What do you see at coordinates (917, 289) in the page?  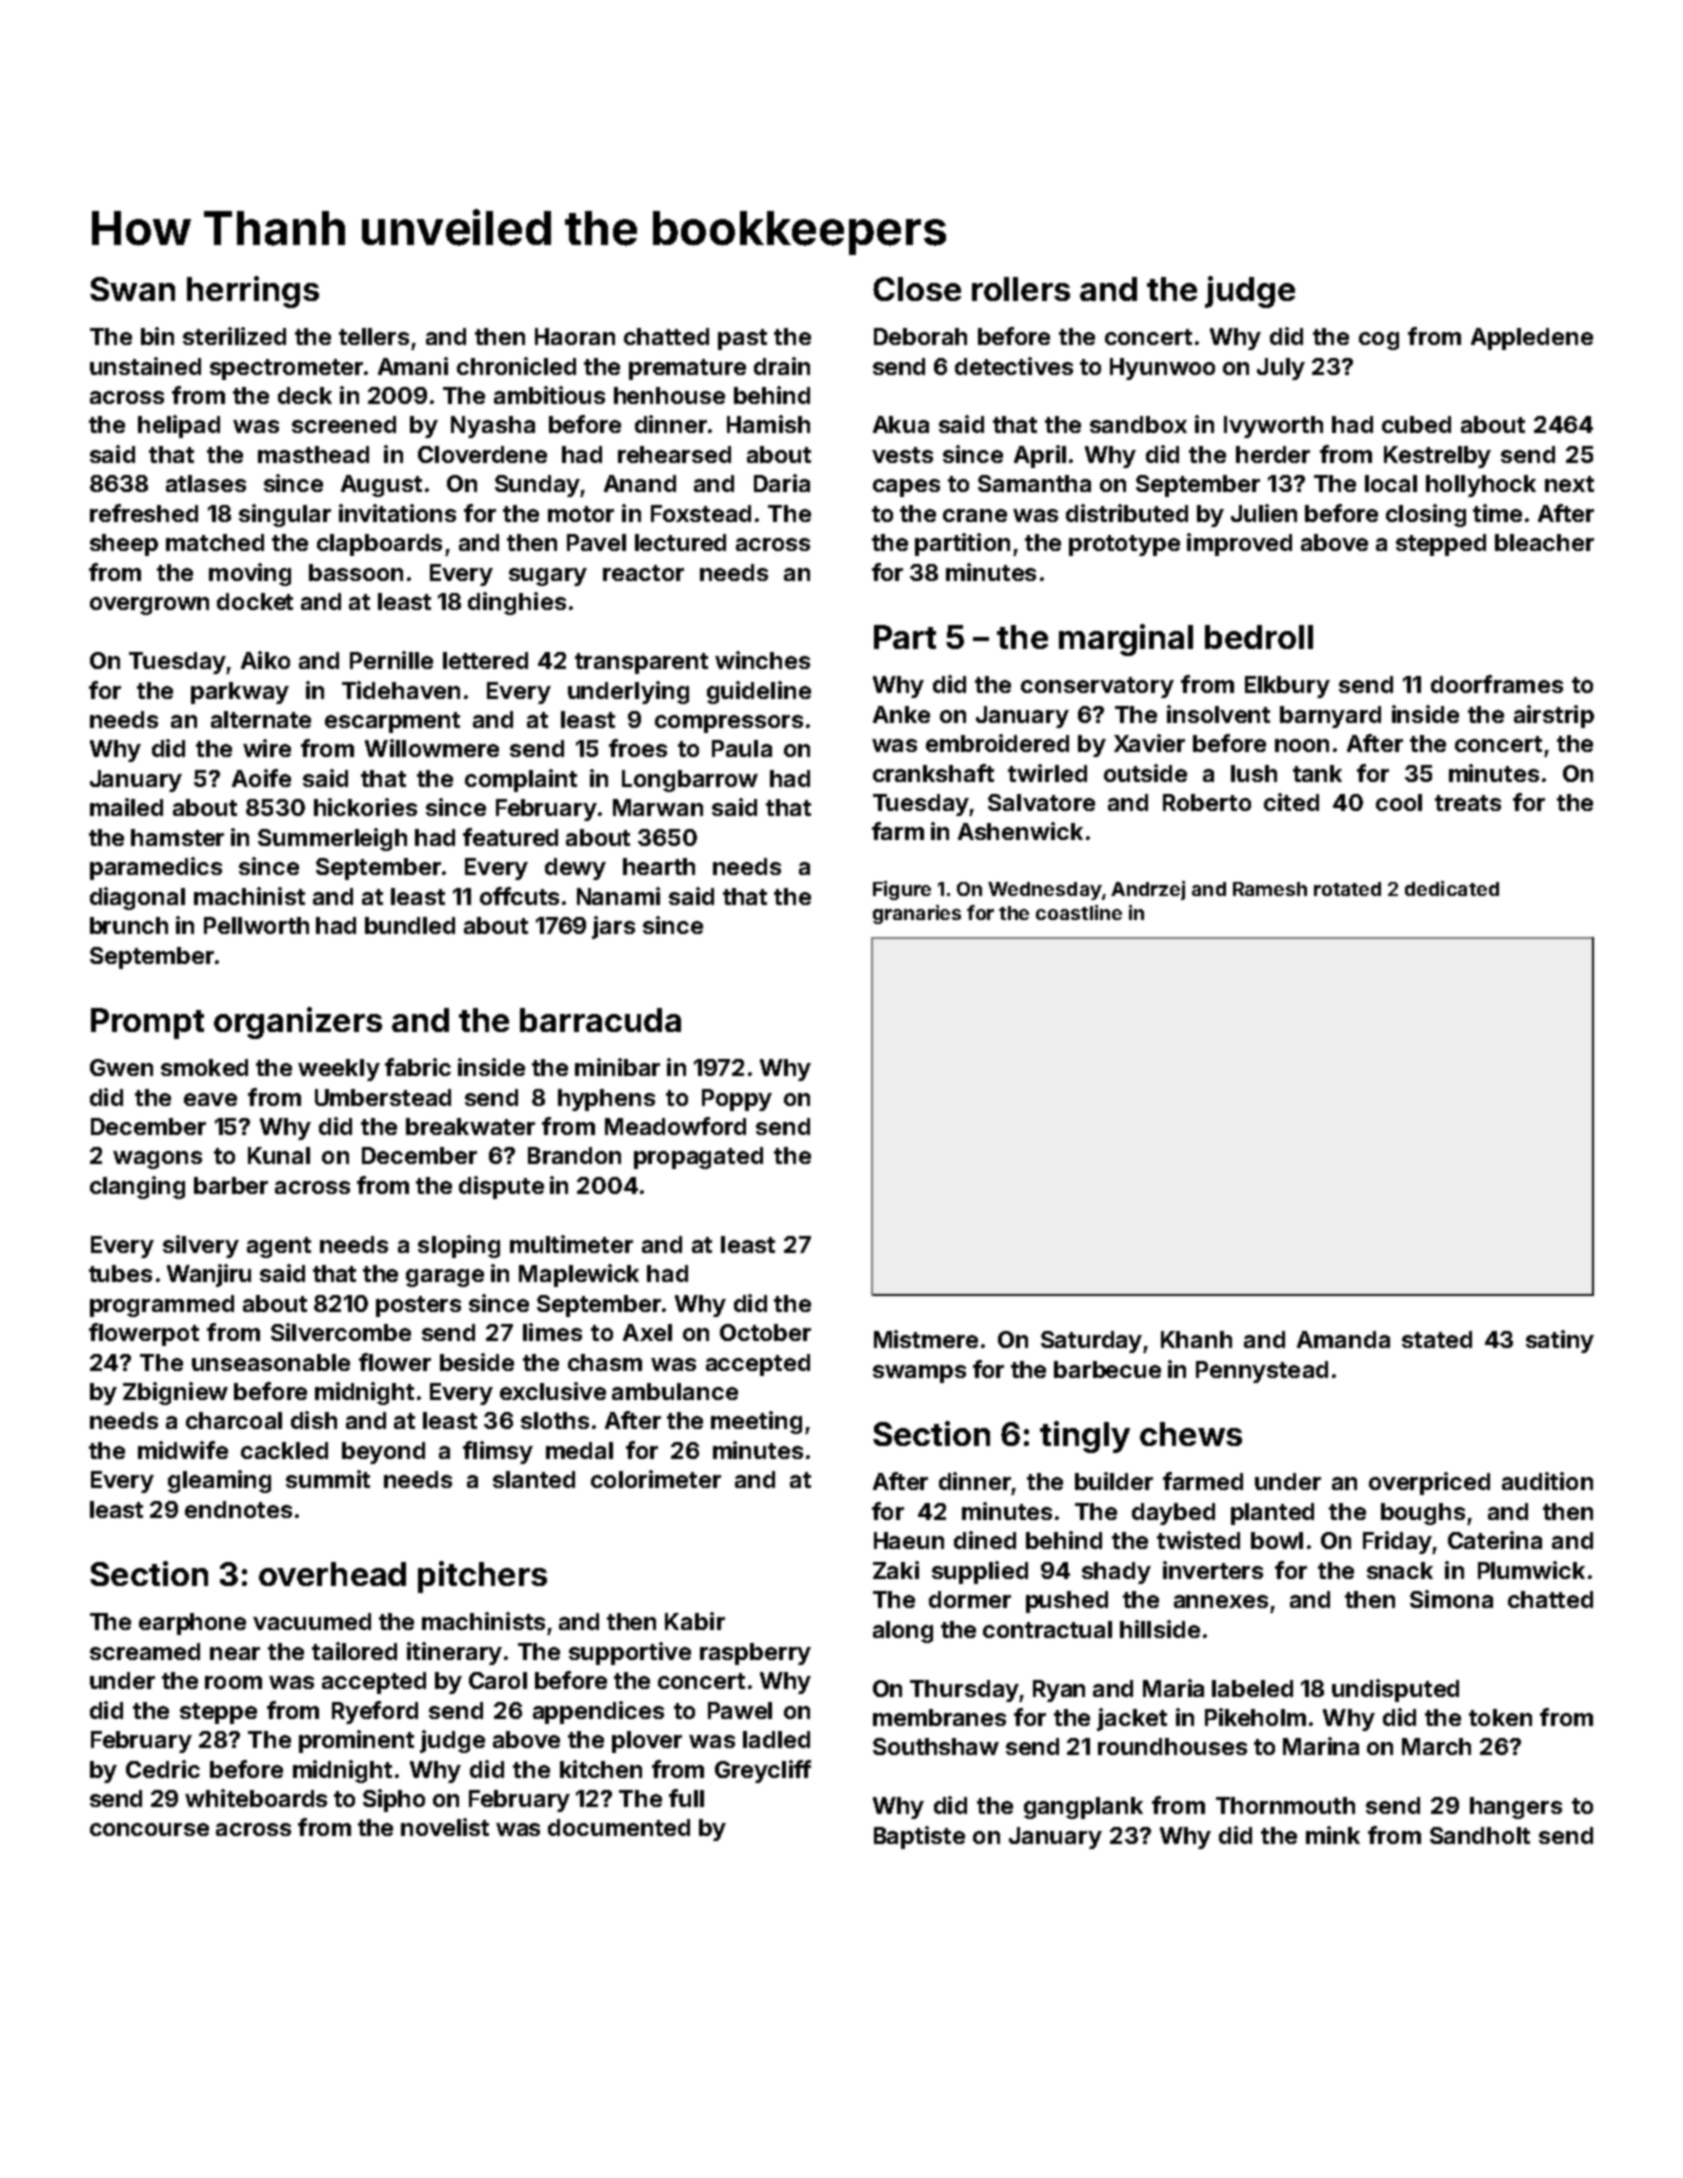 I see `Close` at bounding box center [917, 289].
